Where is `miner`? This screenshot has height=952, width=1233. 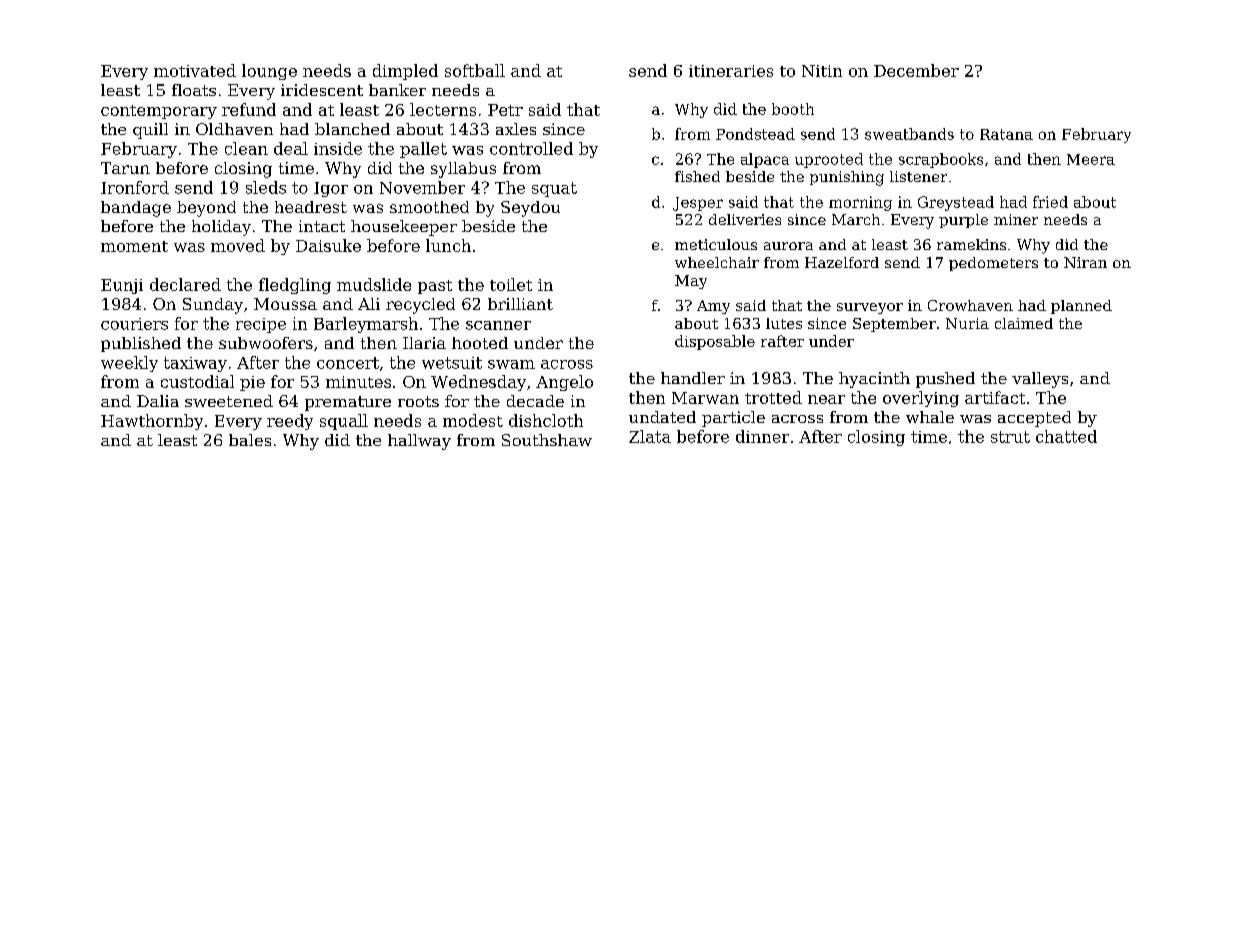 miner is located at coordinates (1016, 219).
